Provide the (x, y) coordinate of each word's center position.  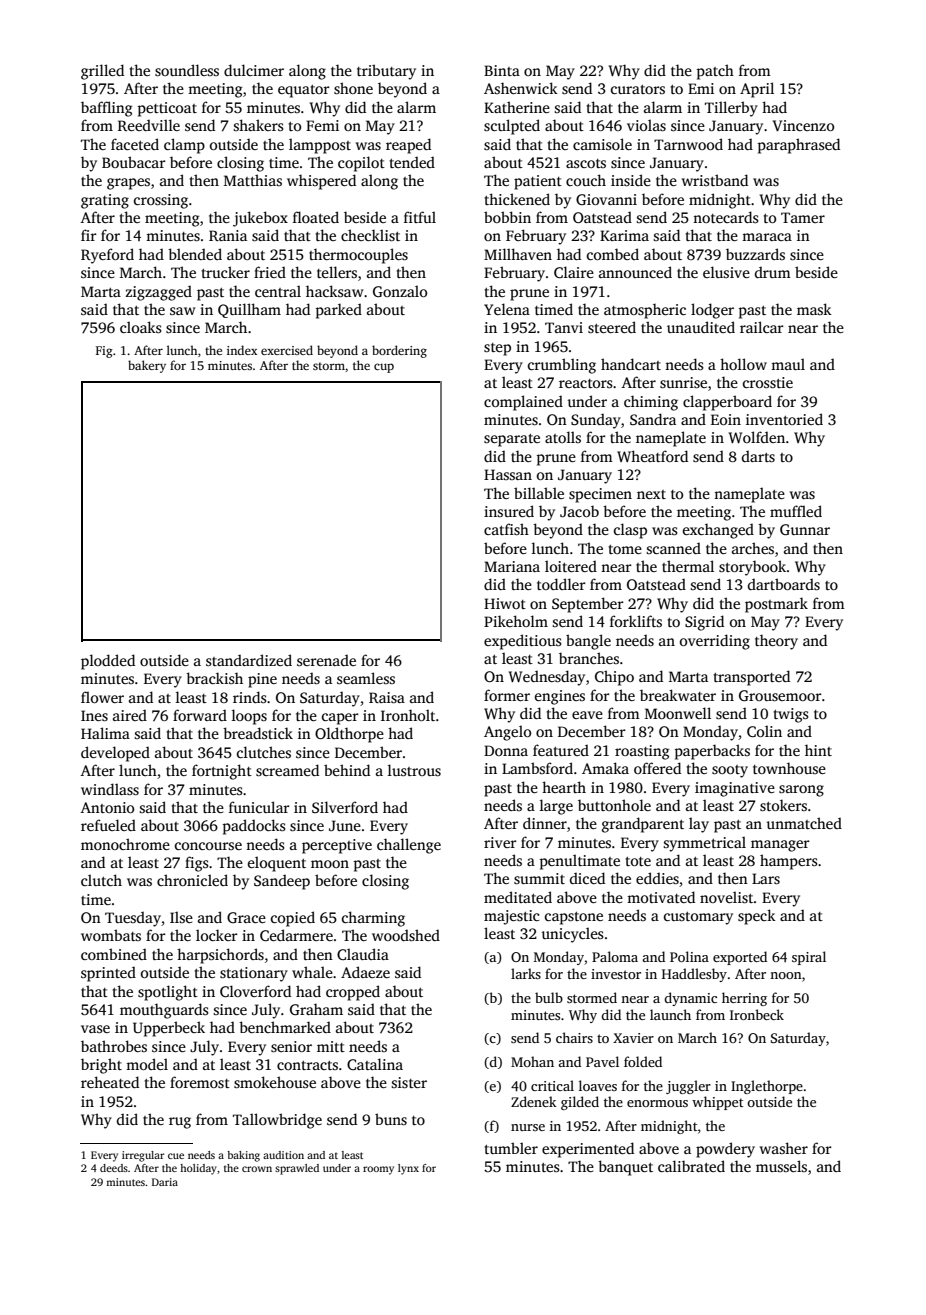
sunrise (683, 382)
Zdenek (534, 1101)
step (497, 349)
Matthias (253, 180)
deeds (114, 1168)
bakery (147, 366)
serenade (326, 660)
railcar (762, 327)
